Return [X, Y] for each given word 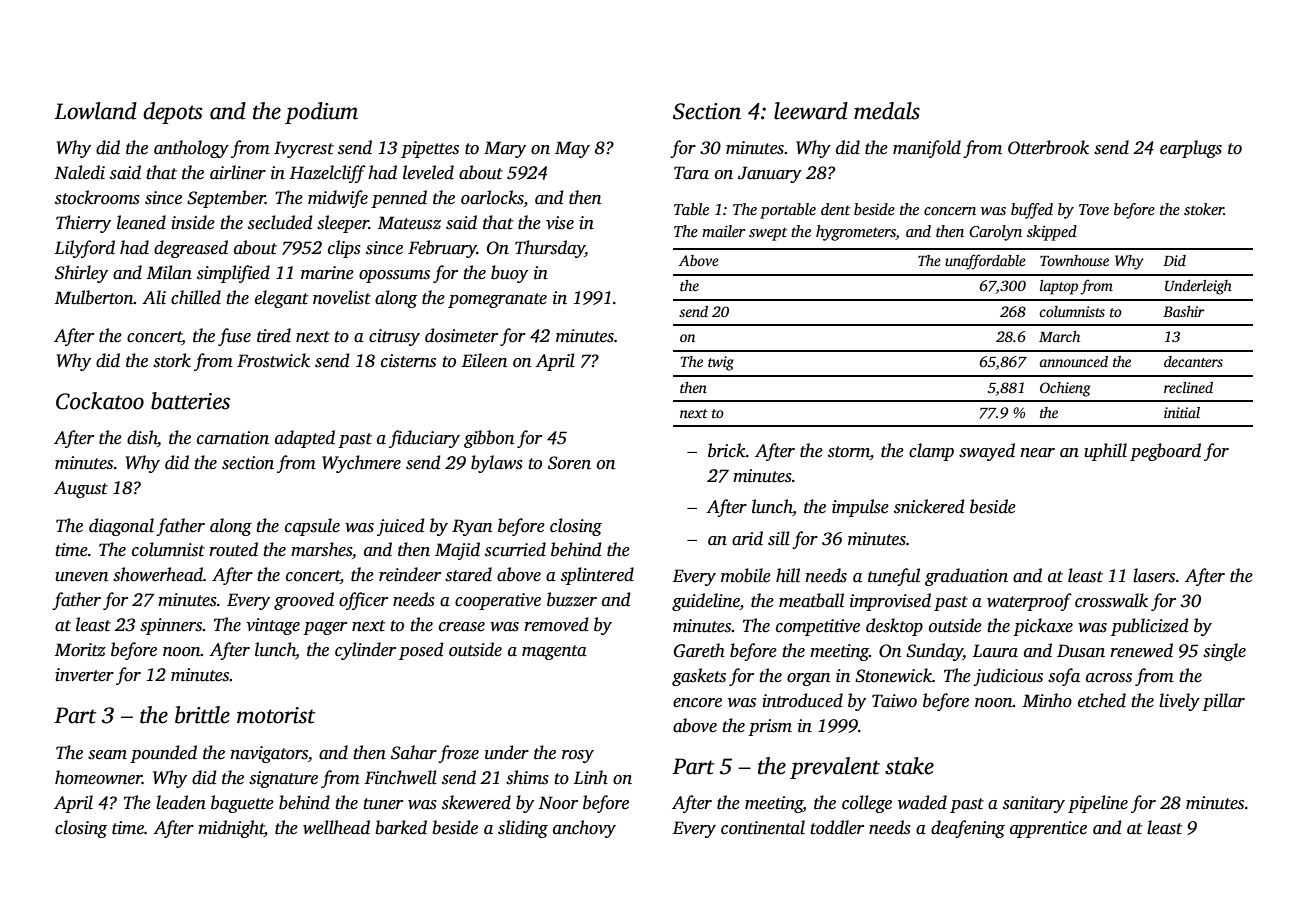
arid [747, 538]
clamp [931, 452]
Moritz [80, 650]
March [1059, 336]
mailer [723, 231]
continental [763, 827]
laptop [1059, 287]
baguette [242, 804]
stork [172, 360]
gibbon [489, 439]
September [226, 199]
